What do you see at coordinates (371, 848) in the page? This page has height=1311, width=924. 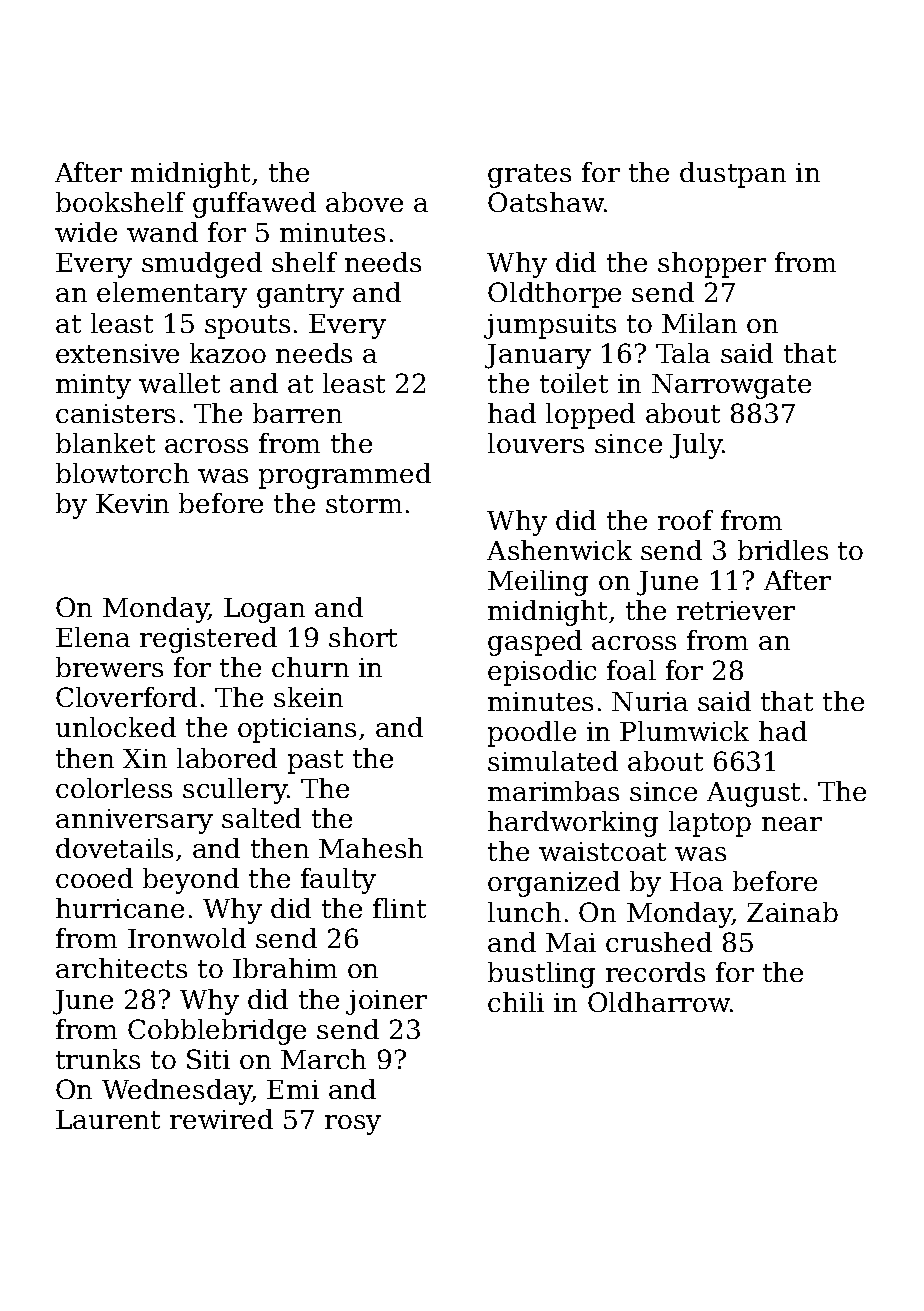 I see `Mahesh` at bounding box center [371, 848].
